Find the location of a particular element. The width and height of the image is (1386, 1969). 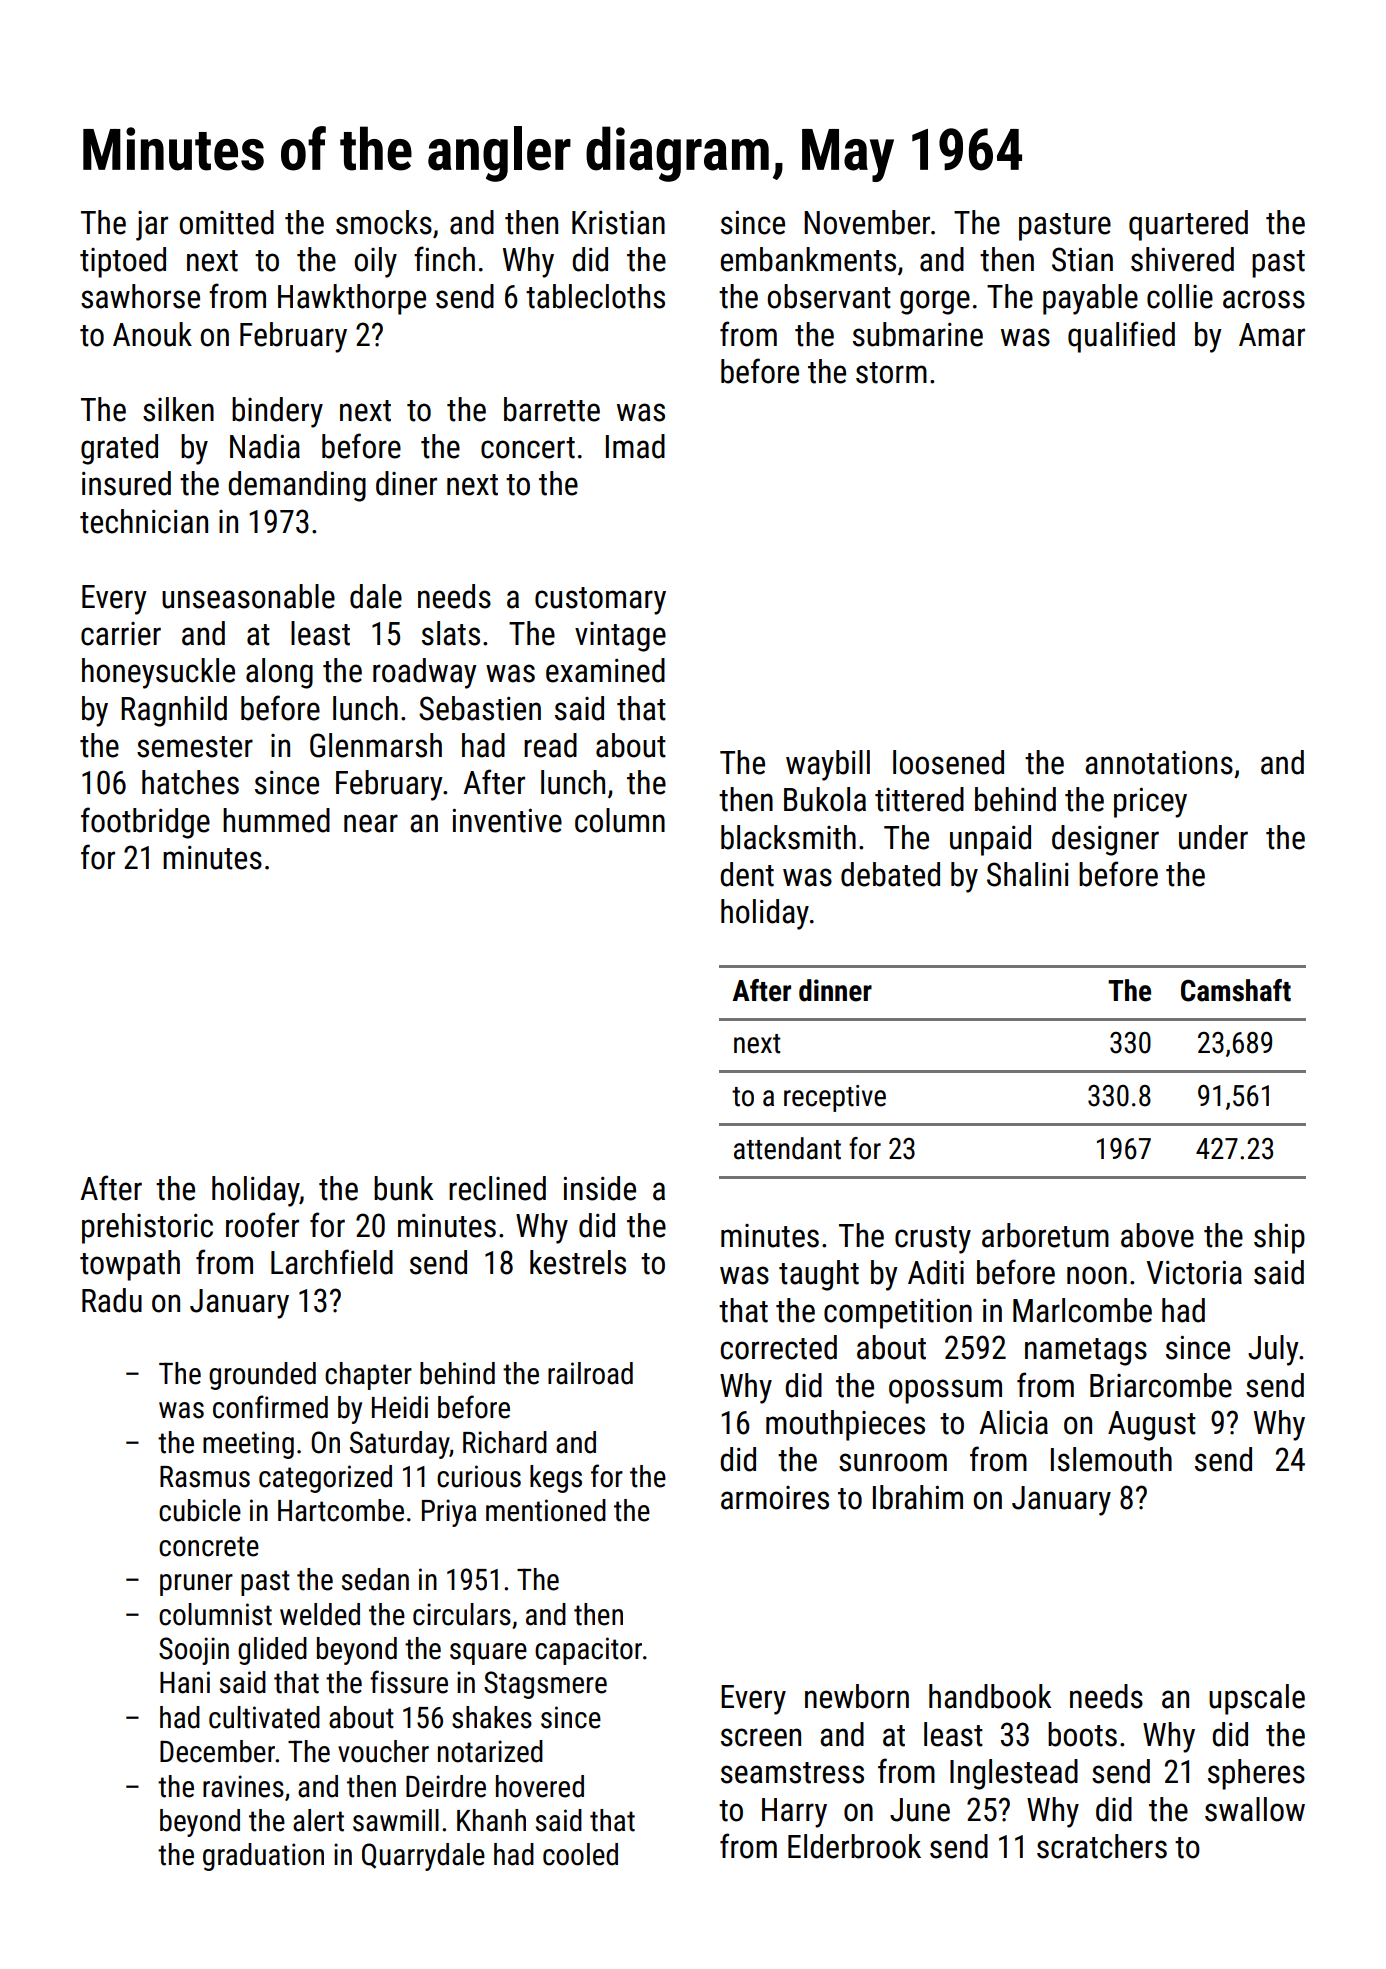

slats is located at coordinates (451, 633).
